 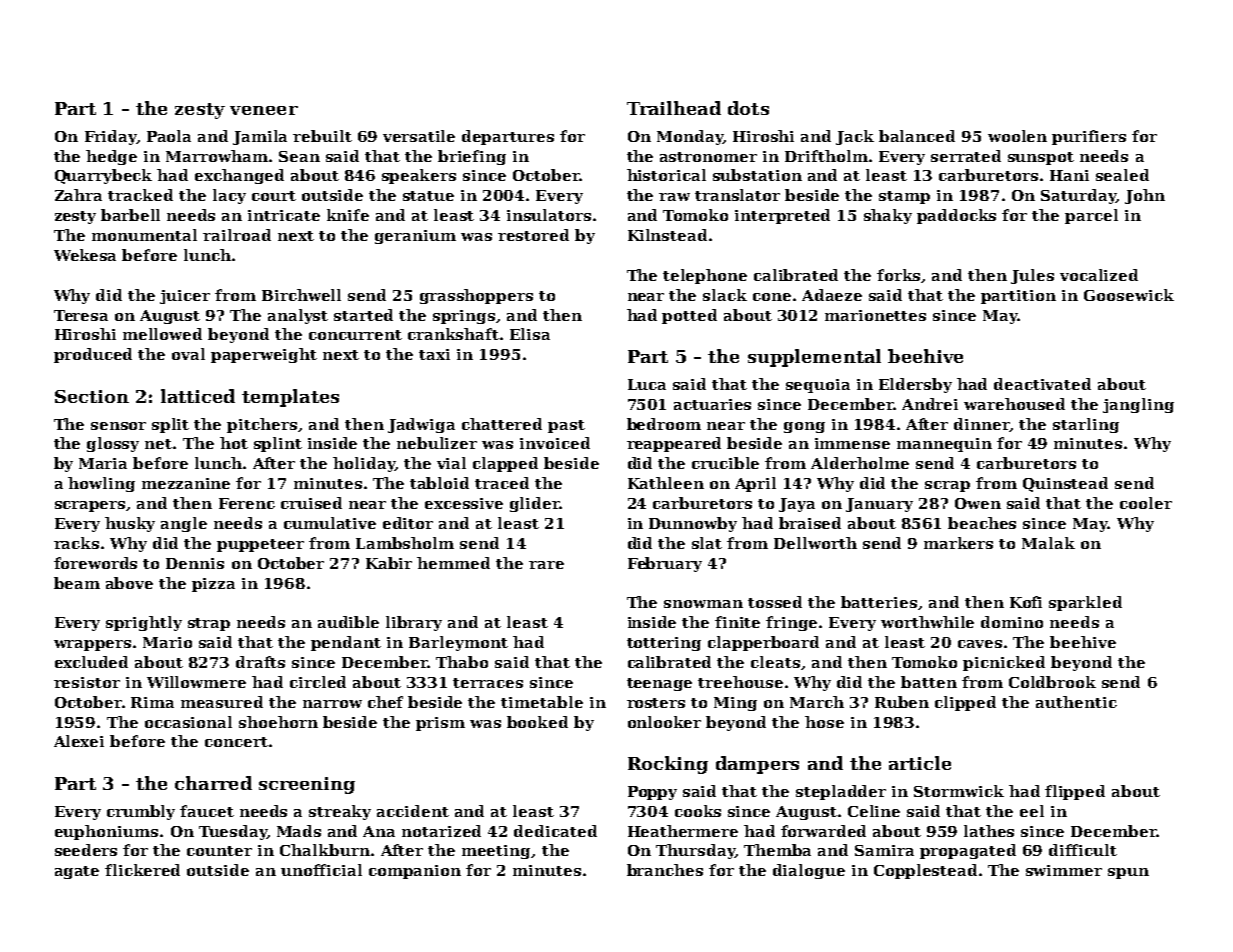 What do you see at coordinates (566, 426) in the screenshot?
I see `past` at bounding box center [566, 426].
